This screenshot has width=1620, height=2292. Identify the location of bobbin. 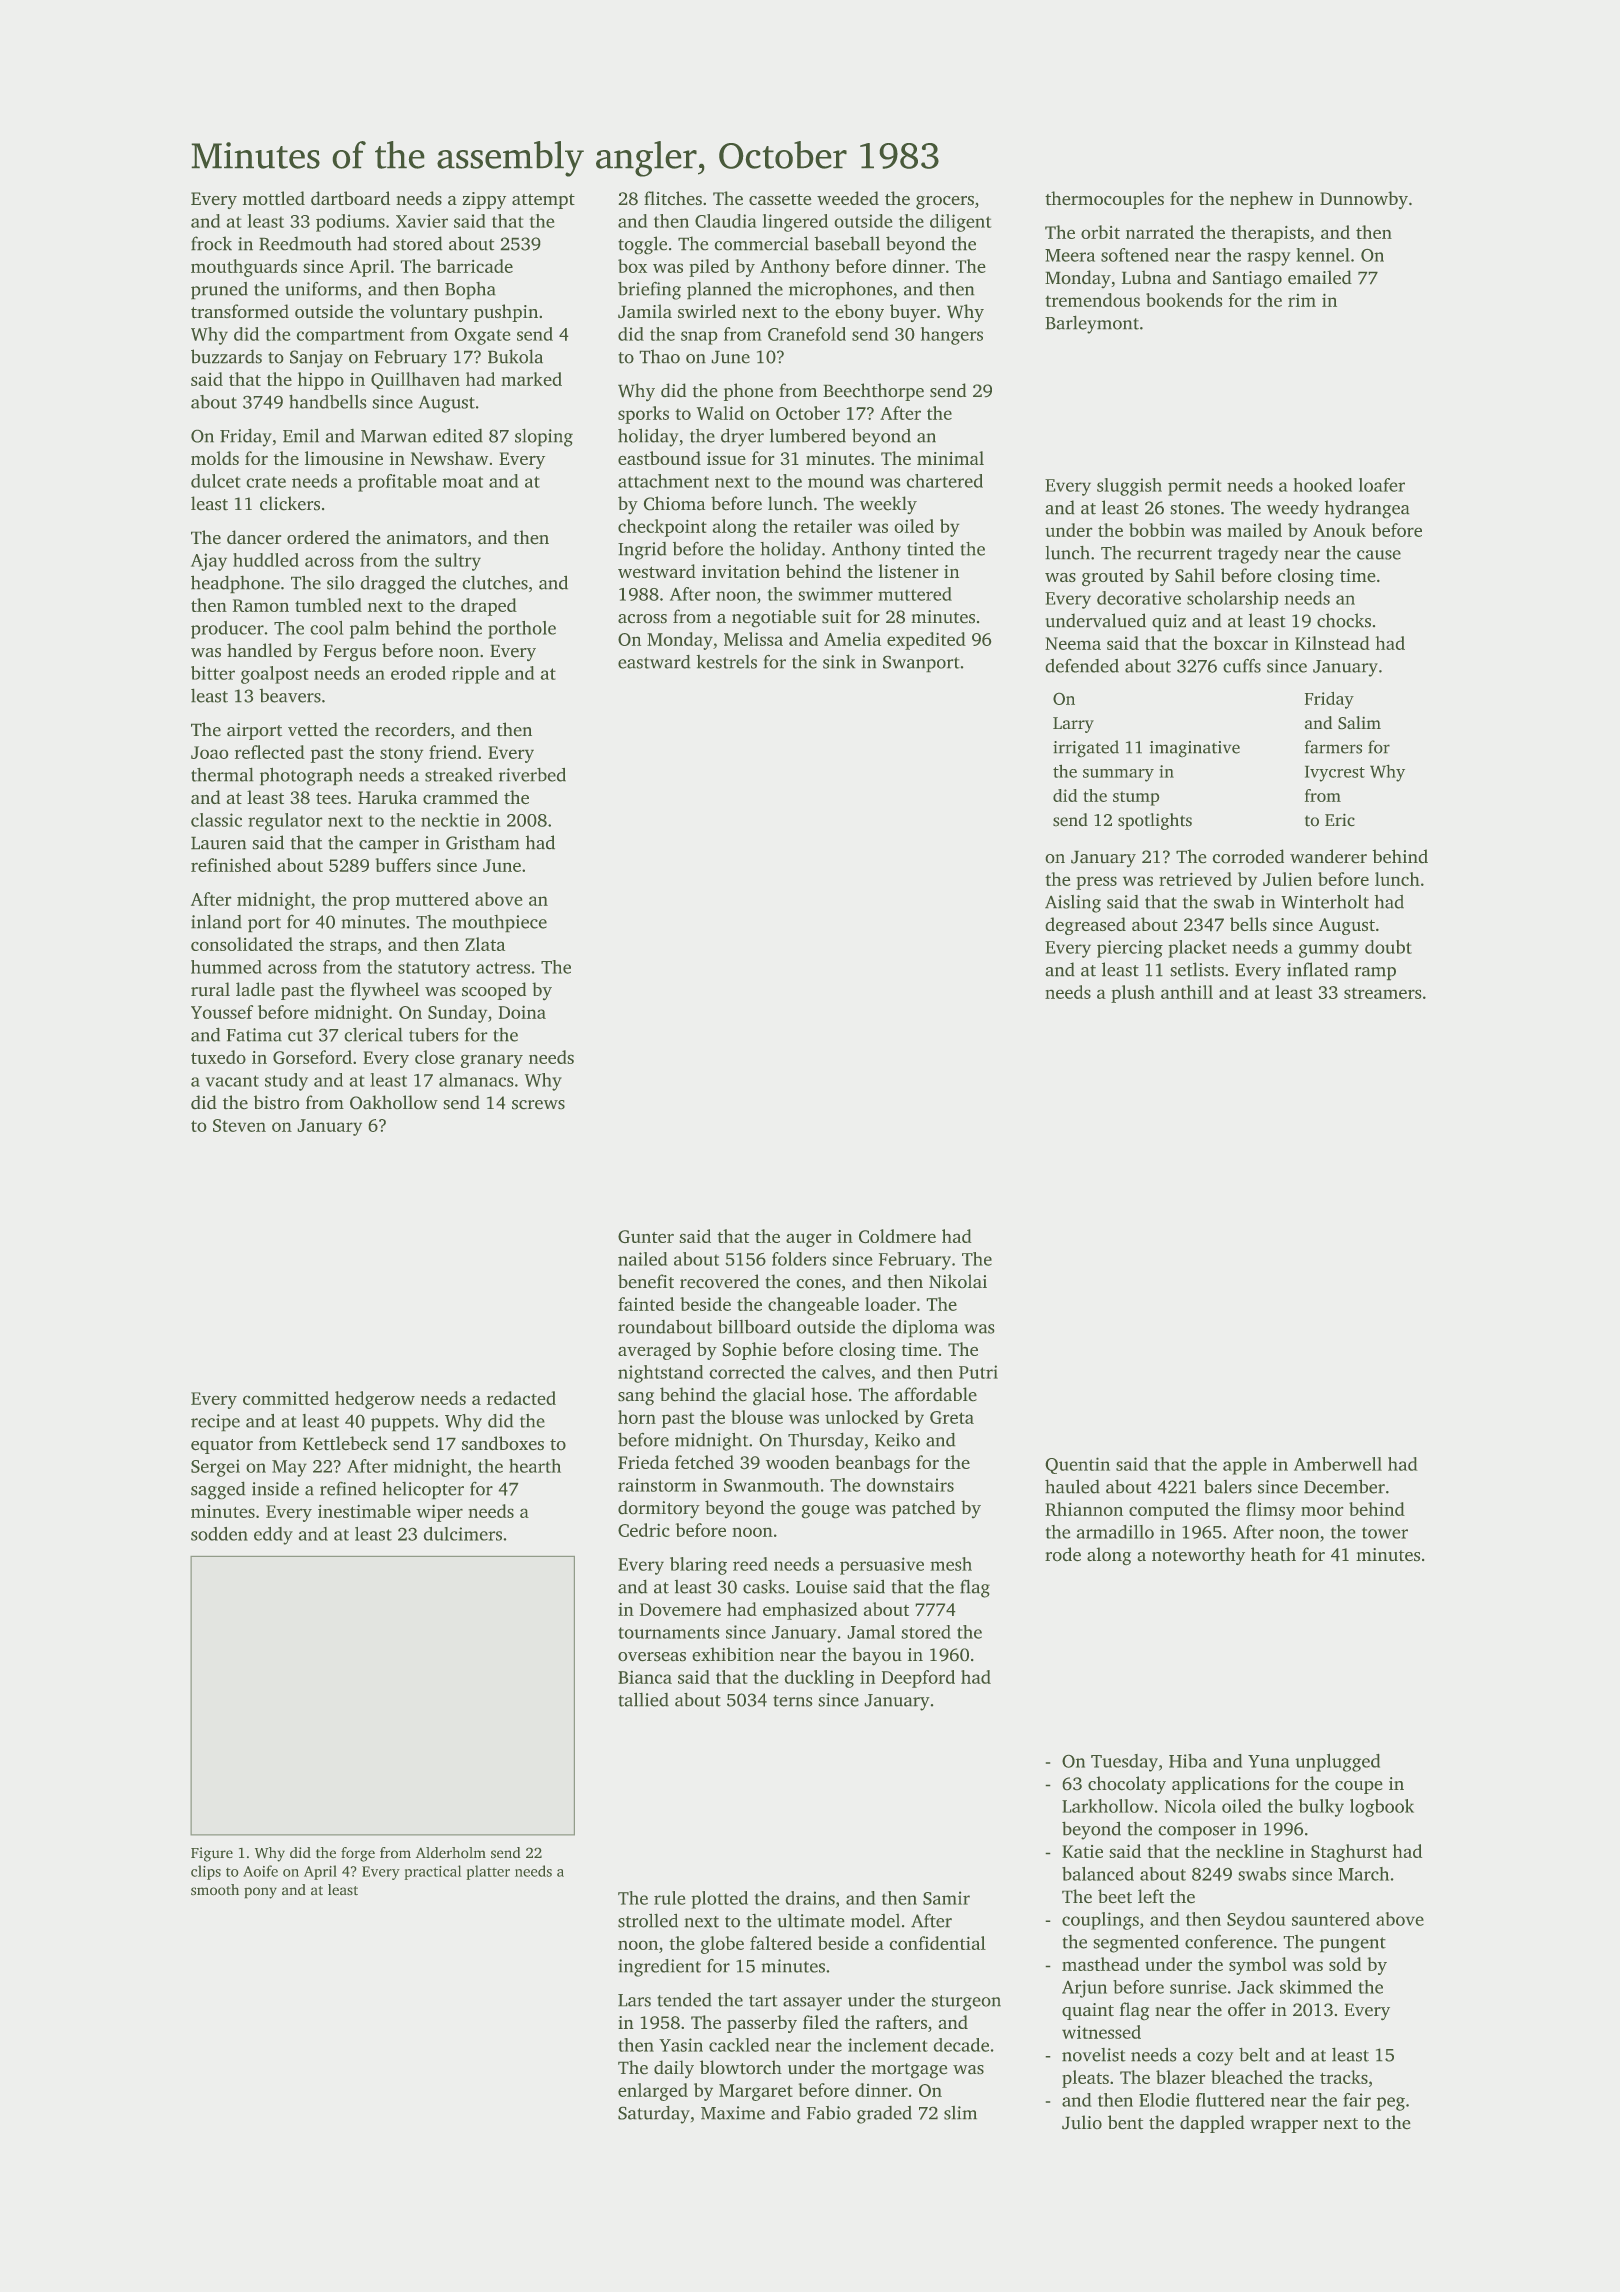
(1157, 530).
